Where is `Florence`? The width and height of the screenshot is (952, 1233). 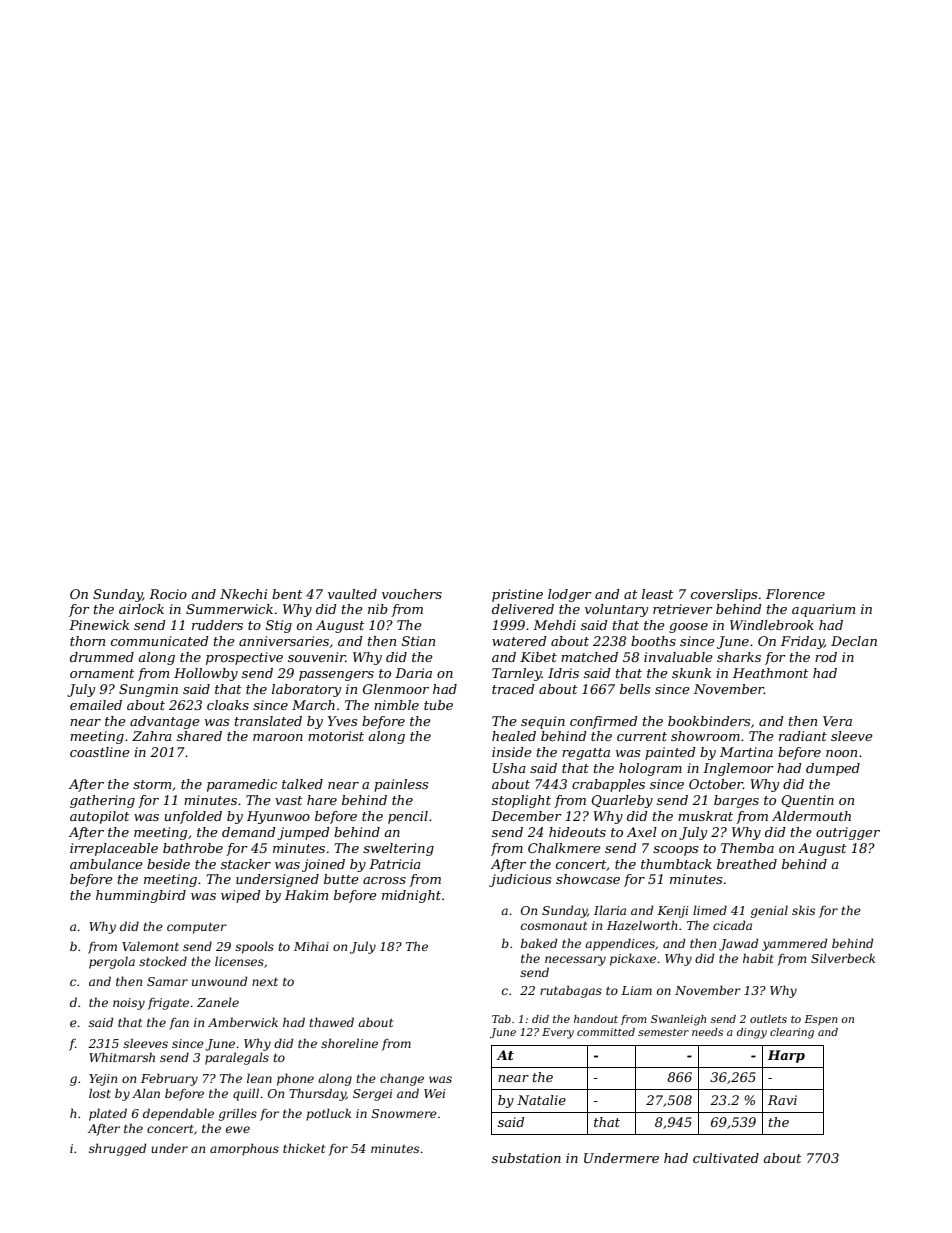 Florence is located at coordinates (795, 594).
